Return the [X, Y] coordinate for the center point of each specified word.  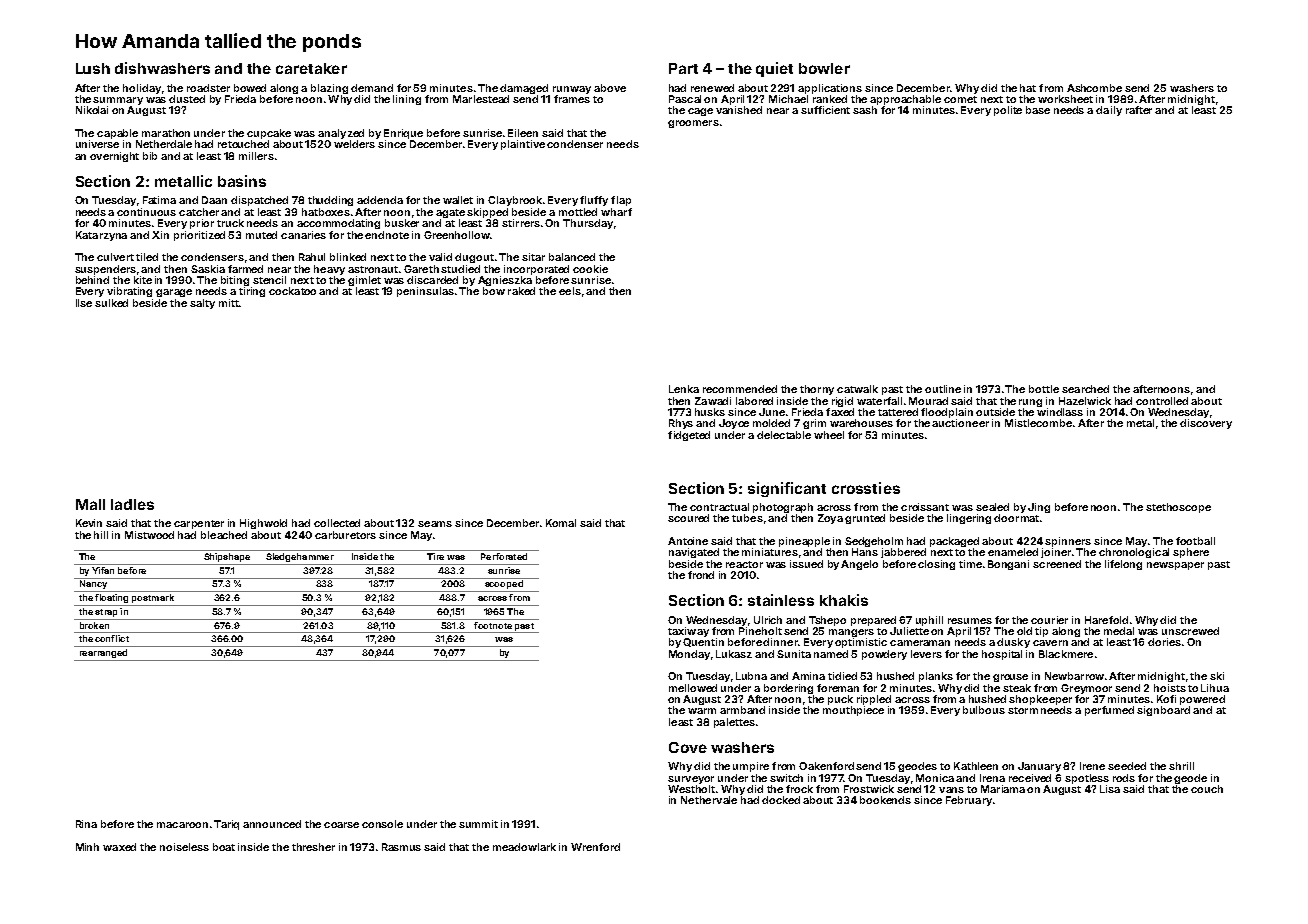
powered [1202, 700]
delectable [784, 435]
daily [1109, 111]
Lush [93, 68]
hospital [1002, 655]
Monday [689, 655]
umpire [751, 767]
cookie [590, 269]
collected [337, 523]
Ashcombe [1094, 88]
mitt [229, 303]
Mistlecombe [1038, 423]
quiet [774, 69]
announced [272, 824]
